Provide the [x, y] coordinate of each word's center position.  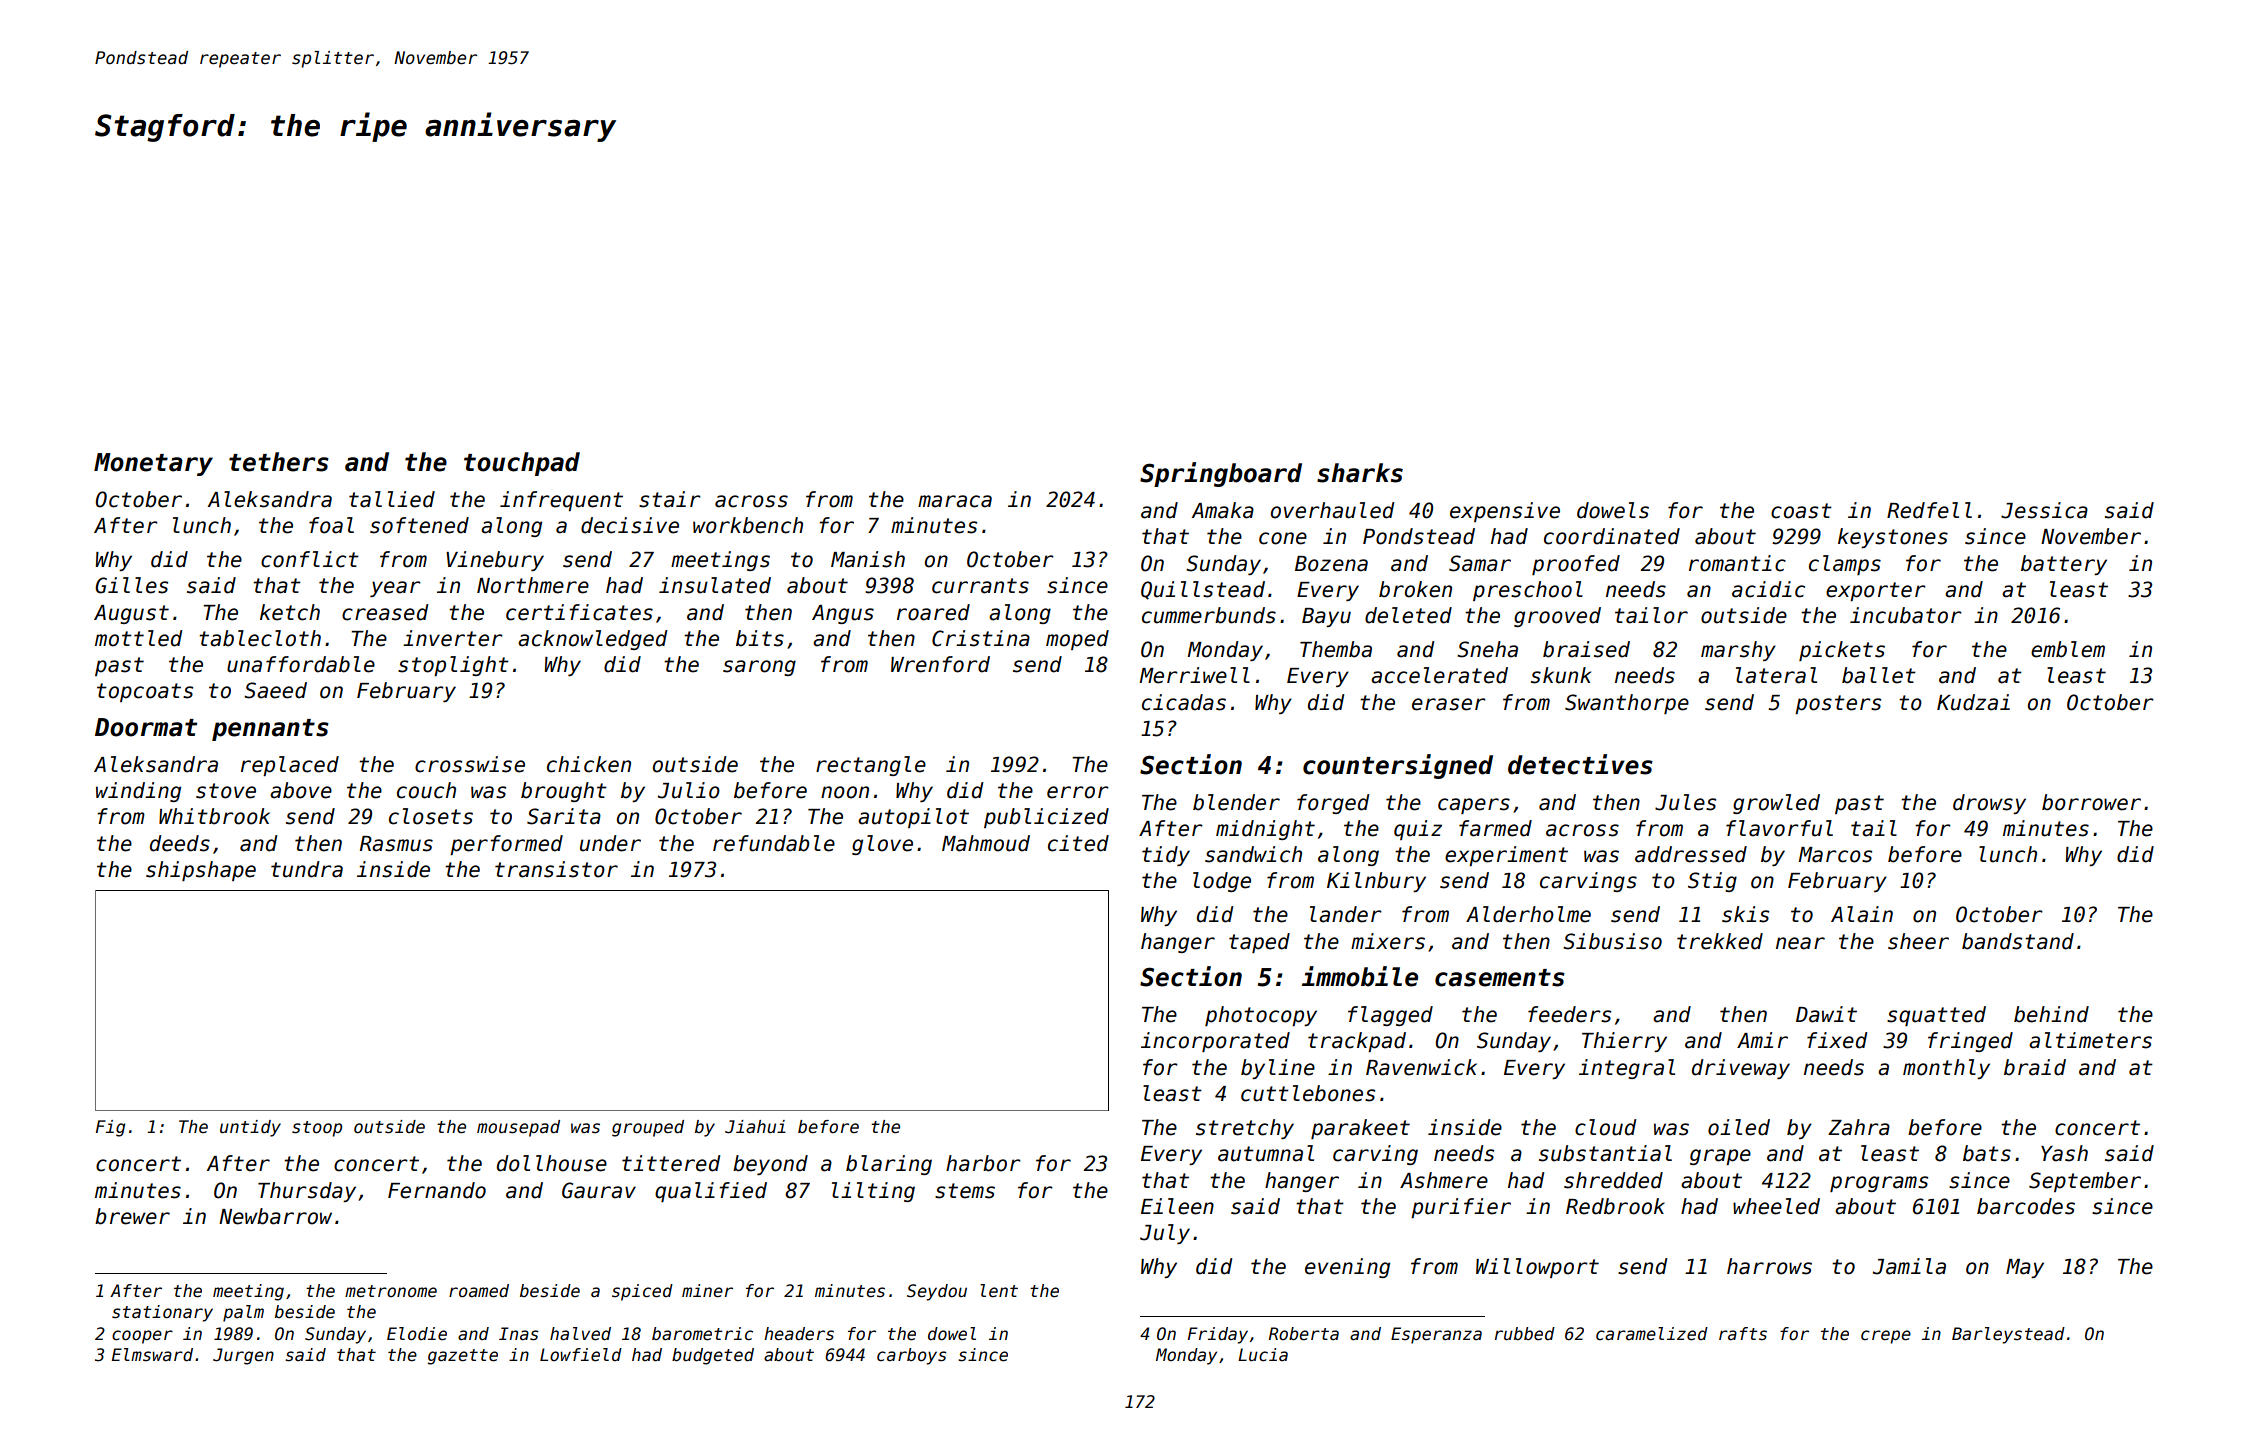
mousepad [518, 1128]
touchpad [522, 464]
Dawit [1826, 1014]
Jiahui [755, 1127]
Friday [1218, 1335]
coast [1801, 511]
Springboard [1221, 474]
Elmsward [152, 1355]
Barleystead [2008, 1335]
